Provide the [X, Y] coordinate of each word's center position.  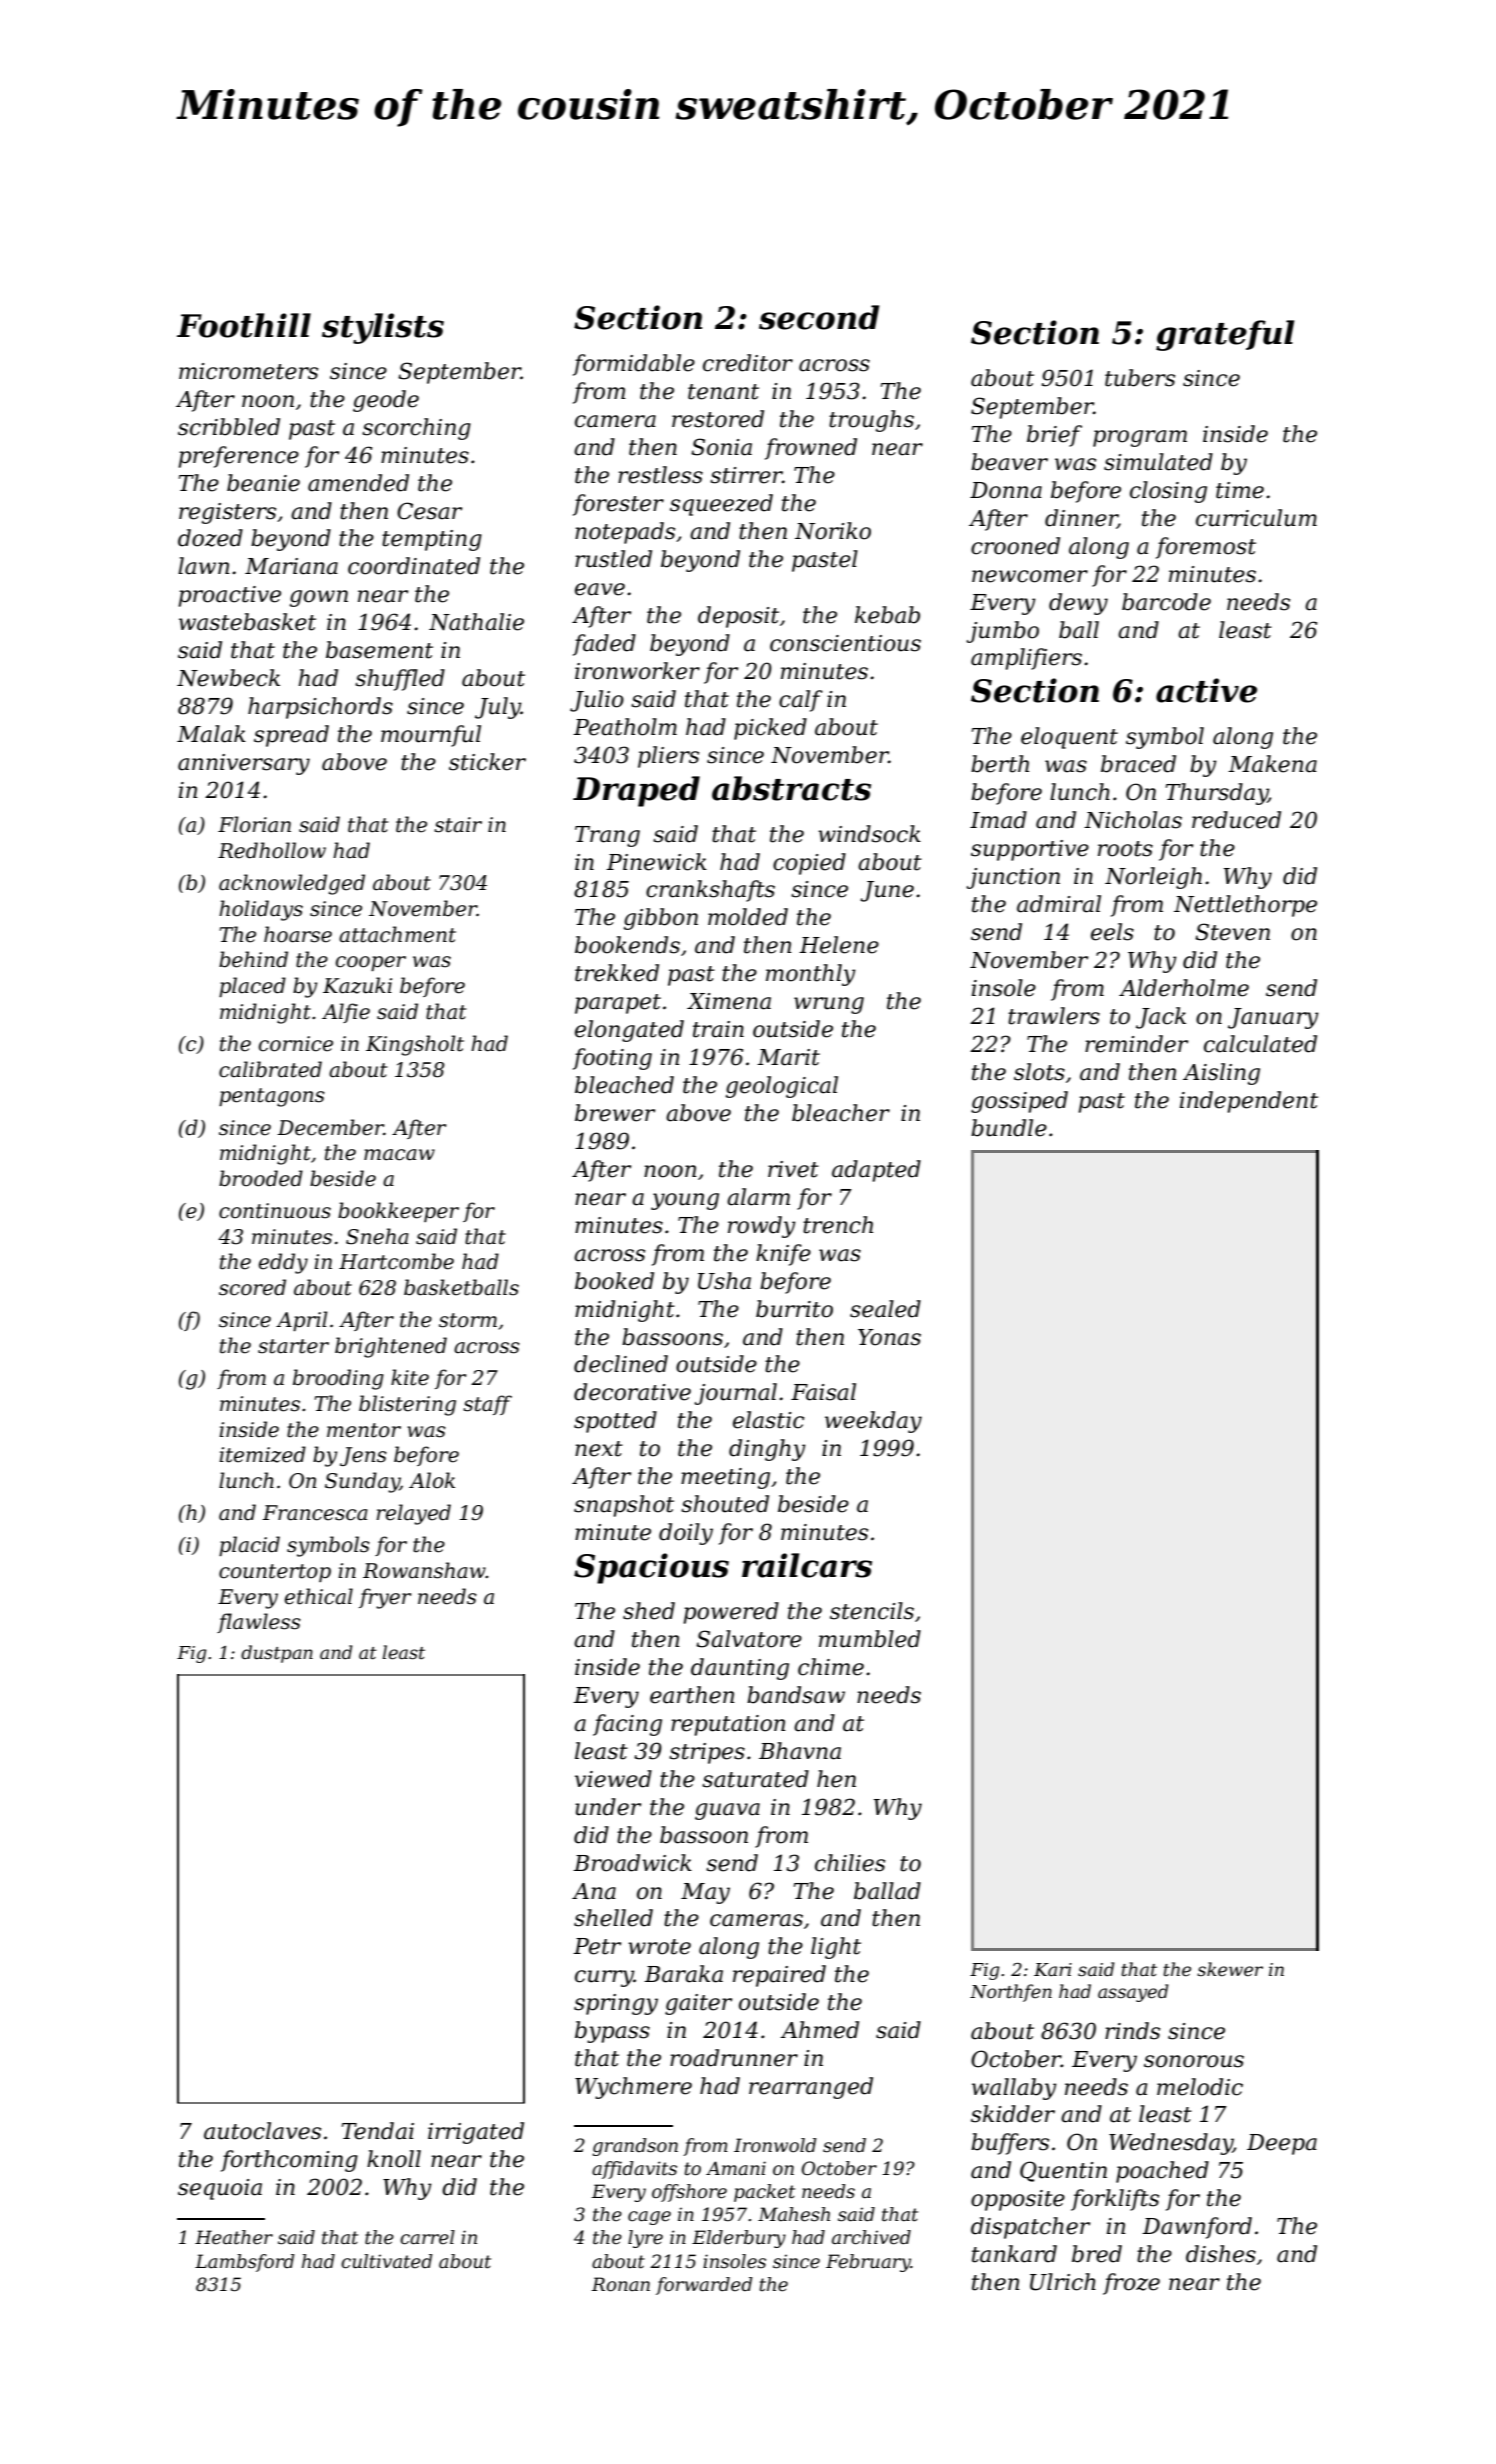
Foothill [244, 325]
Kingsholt [415, 1045]
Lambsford [244, 2263]
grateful [1225, 335]
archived [871, 2237]
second [819, 317]
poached [1162, 2172]
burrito [794, 1309]
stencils [872, 1611]
